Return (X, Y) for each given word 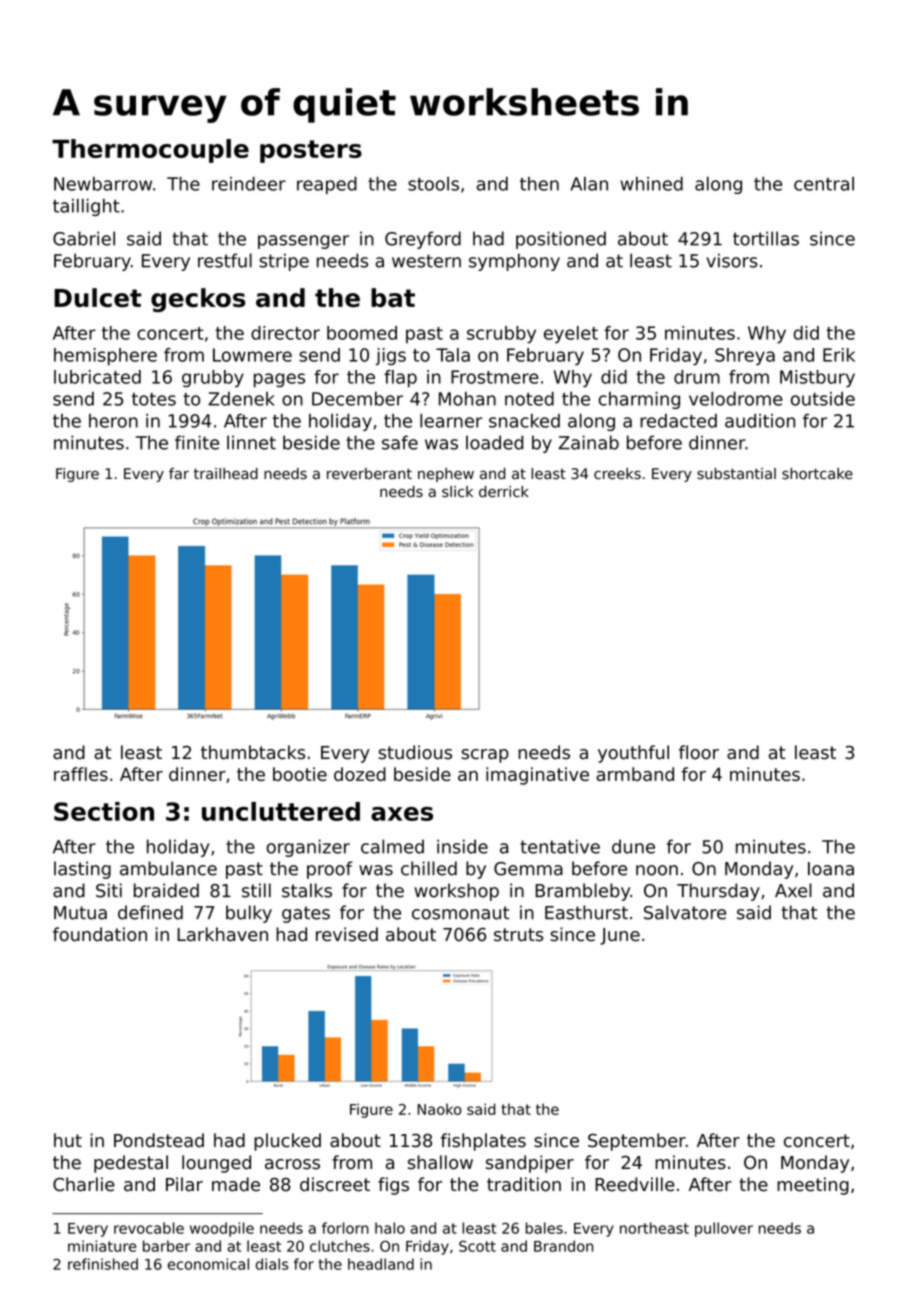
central (824, 184)
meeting (813, 1186)
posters (311, 151)
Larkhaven (222, 934)
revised (347, 934)
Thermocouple (150, 151)
